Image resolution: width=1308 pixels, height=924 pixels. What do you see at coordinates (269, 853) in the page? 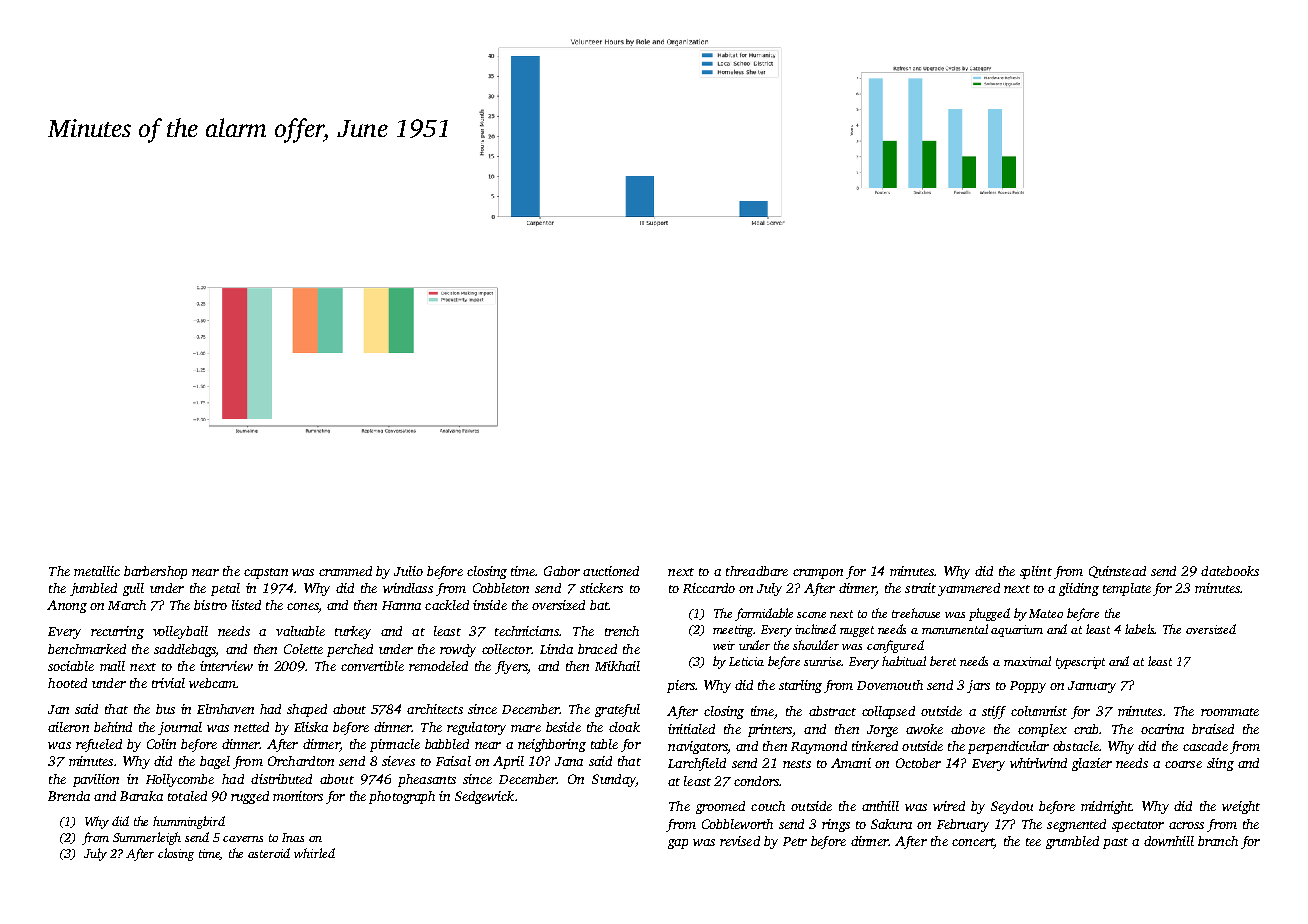
I see `asteroid` at bounding box center [269, 853].
